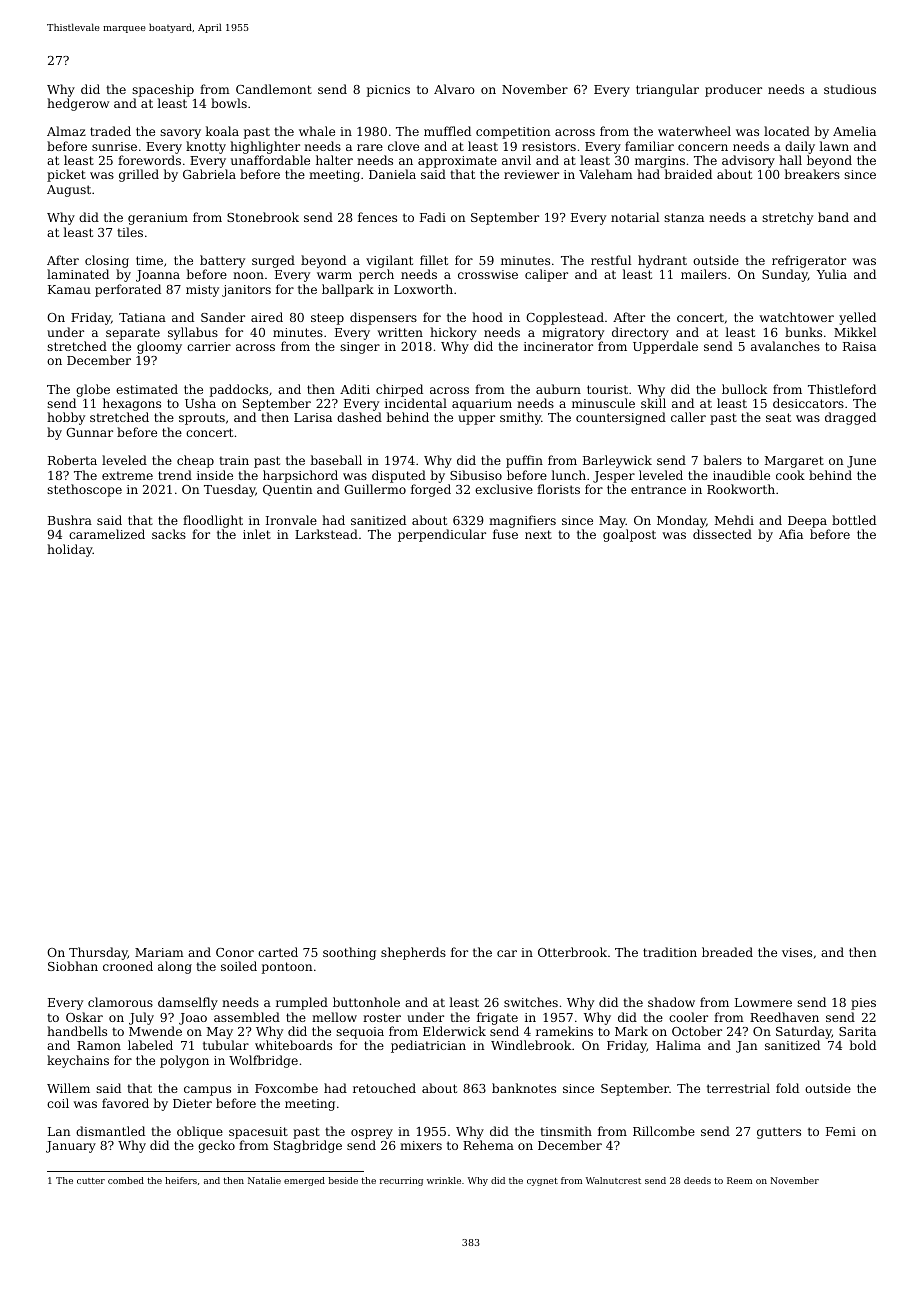 This image has width=924, height=1308. Describe the element at coordinates (688, 174) in the image. I see `braided` at that location.
